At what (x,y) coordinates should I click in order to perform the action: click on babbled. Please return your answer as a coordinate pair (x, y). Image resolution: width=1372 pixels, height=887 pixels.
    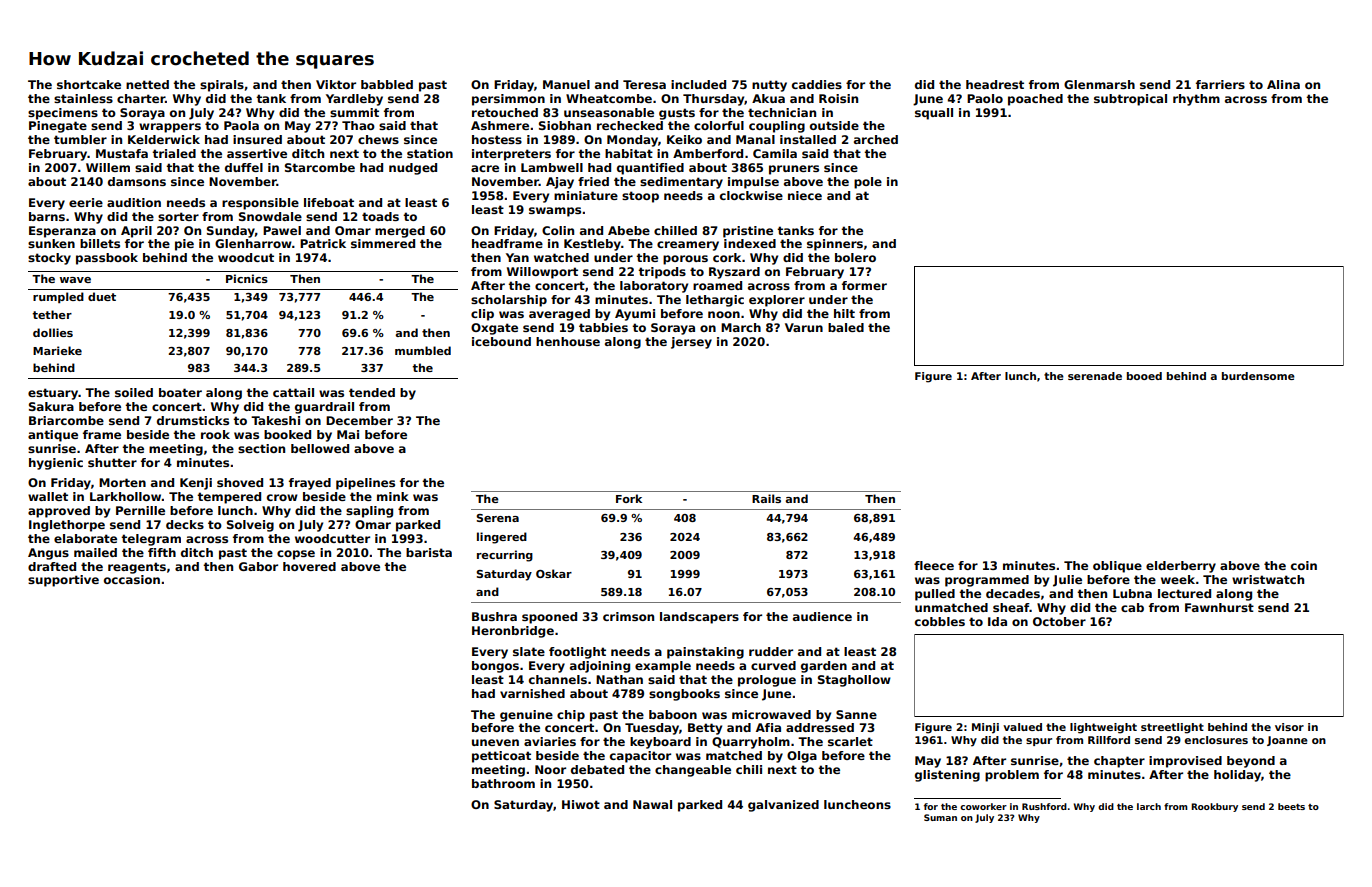
    Looking at the image, I should click on (387, 84).
